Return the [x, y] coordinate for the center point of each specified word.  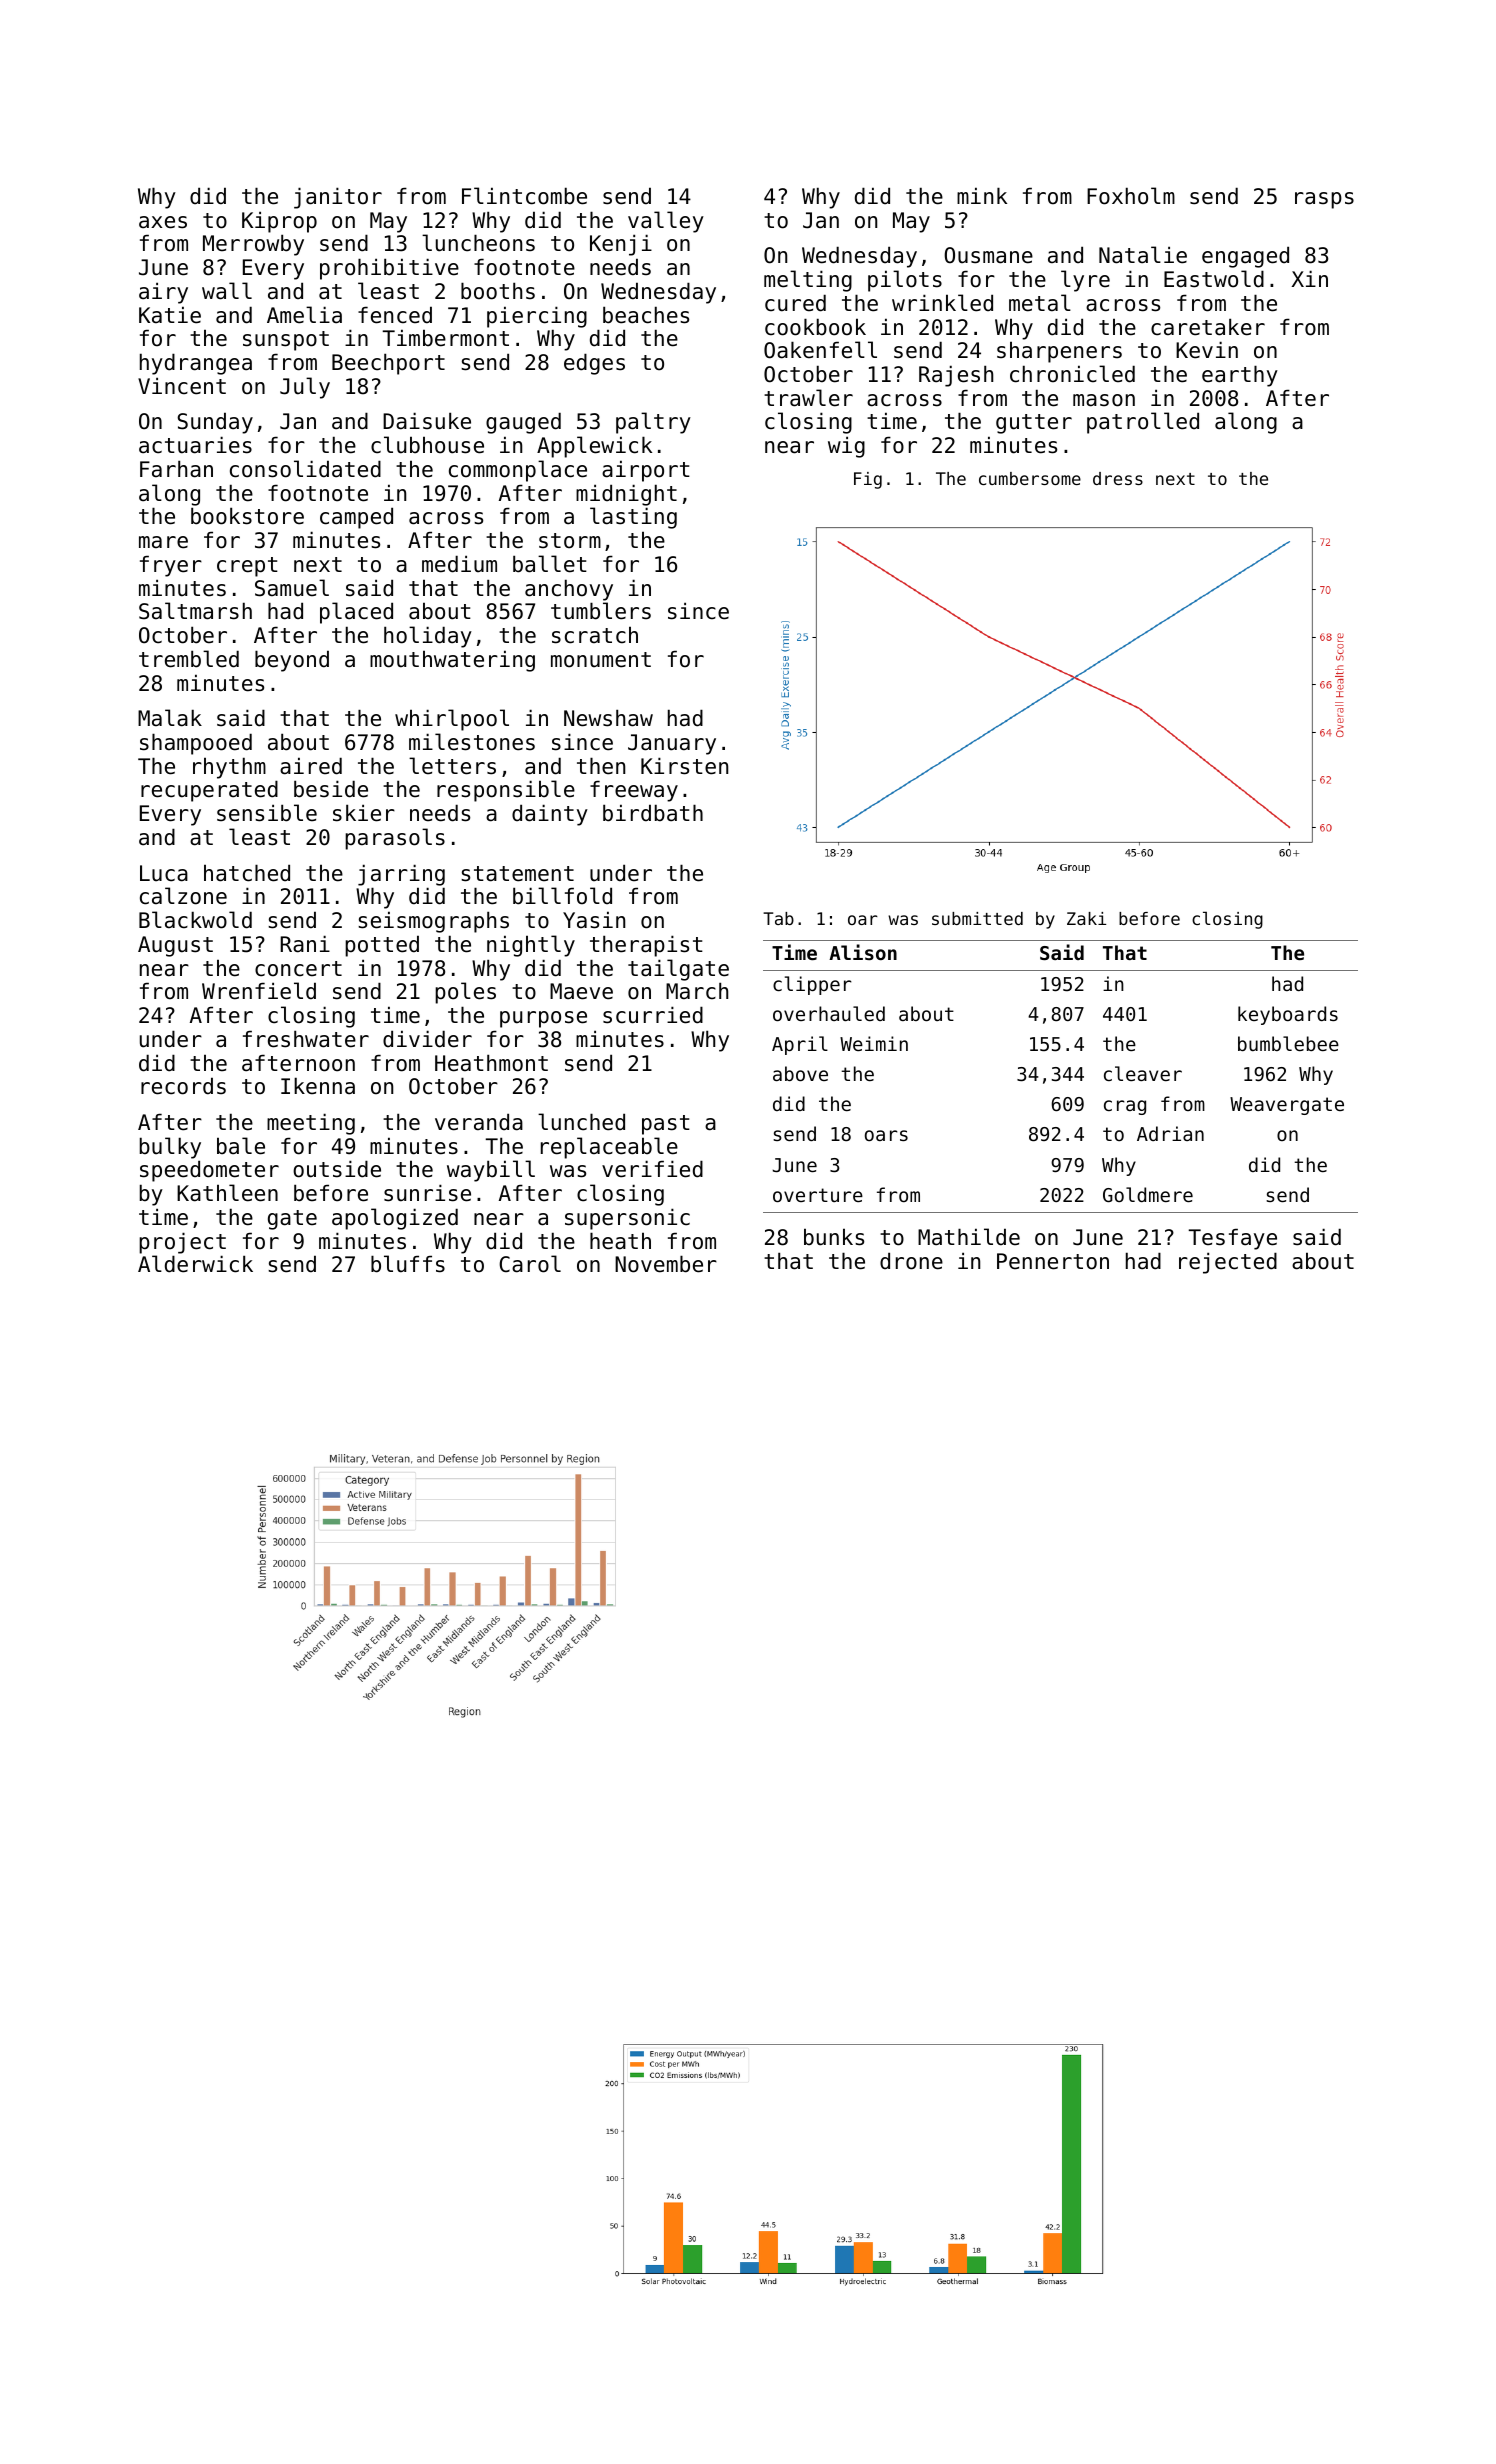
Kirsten [684, 766]
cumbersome [1030, 478]
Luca [164, 873]
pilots [905, 281]
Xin [1309, 278]
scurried [653, 1015]
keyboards [1288, 1015]
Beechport [388, 364]
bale [241, 1146]
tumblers [601, 611]
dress [1118, 478]
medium [459, 564]
